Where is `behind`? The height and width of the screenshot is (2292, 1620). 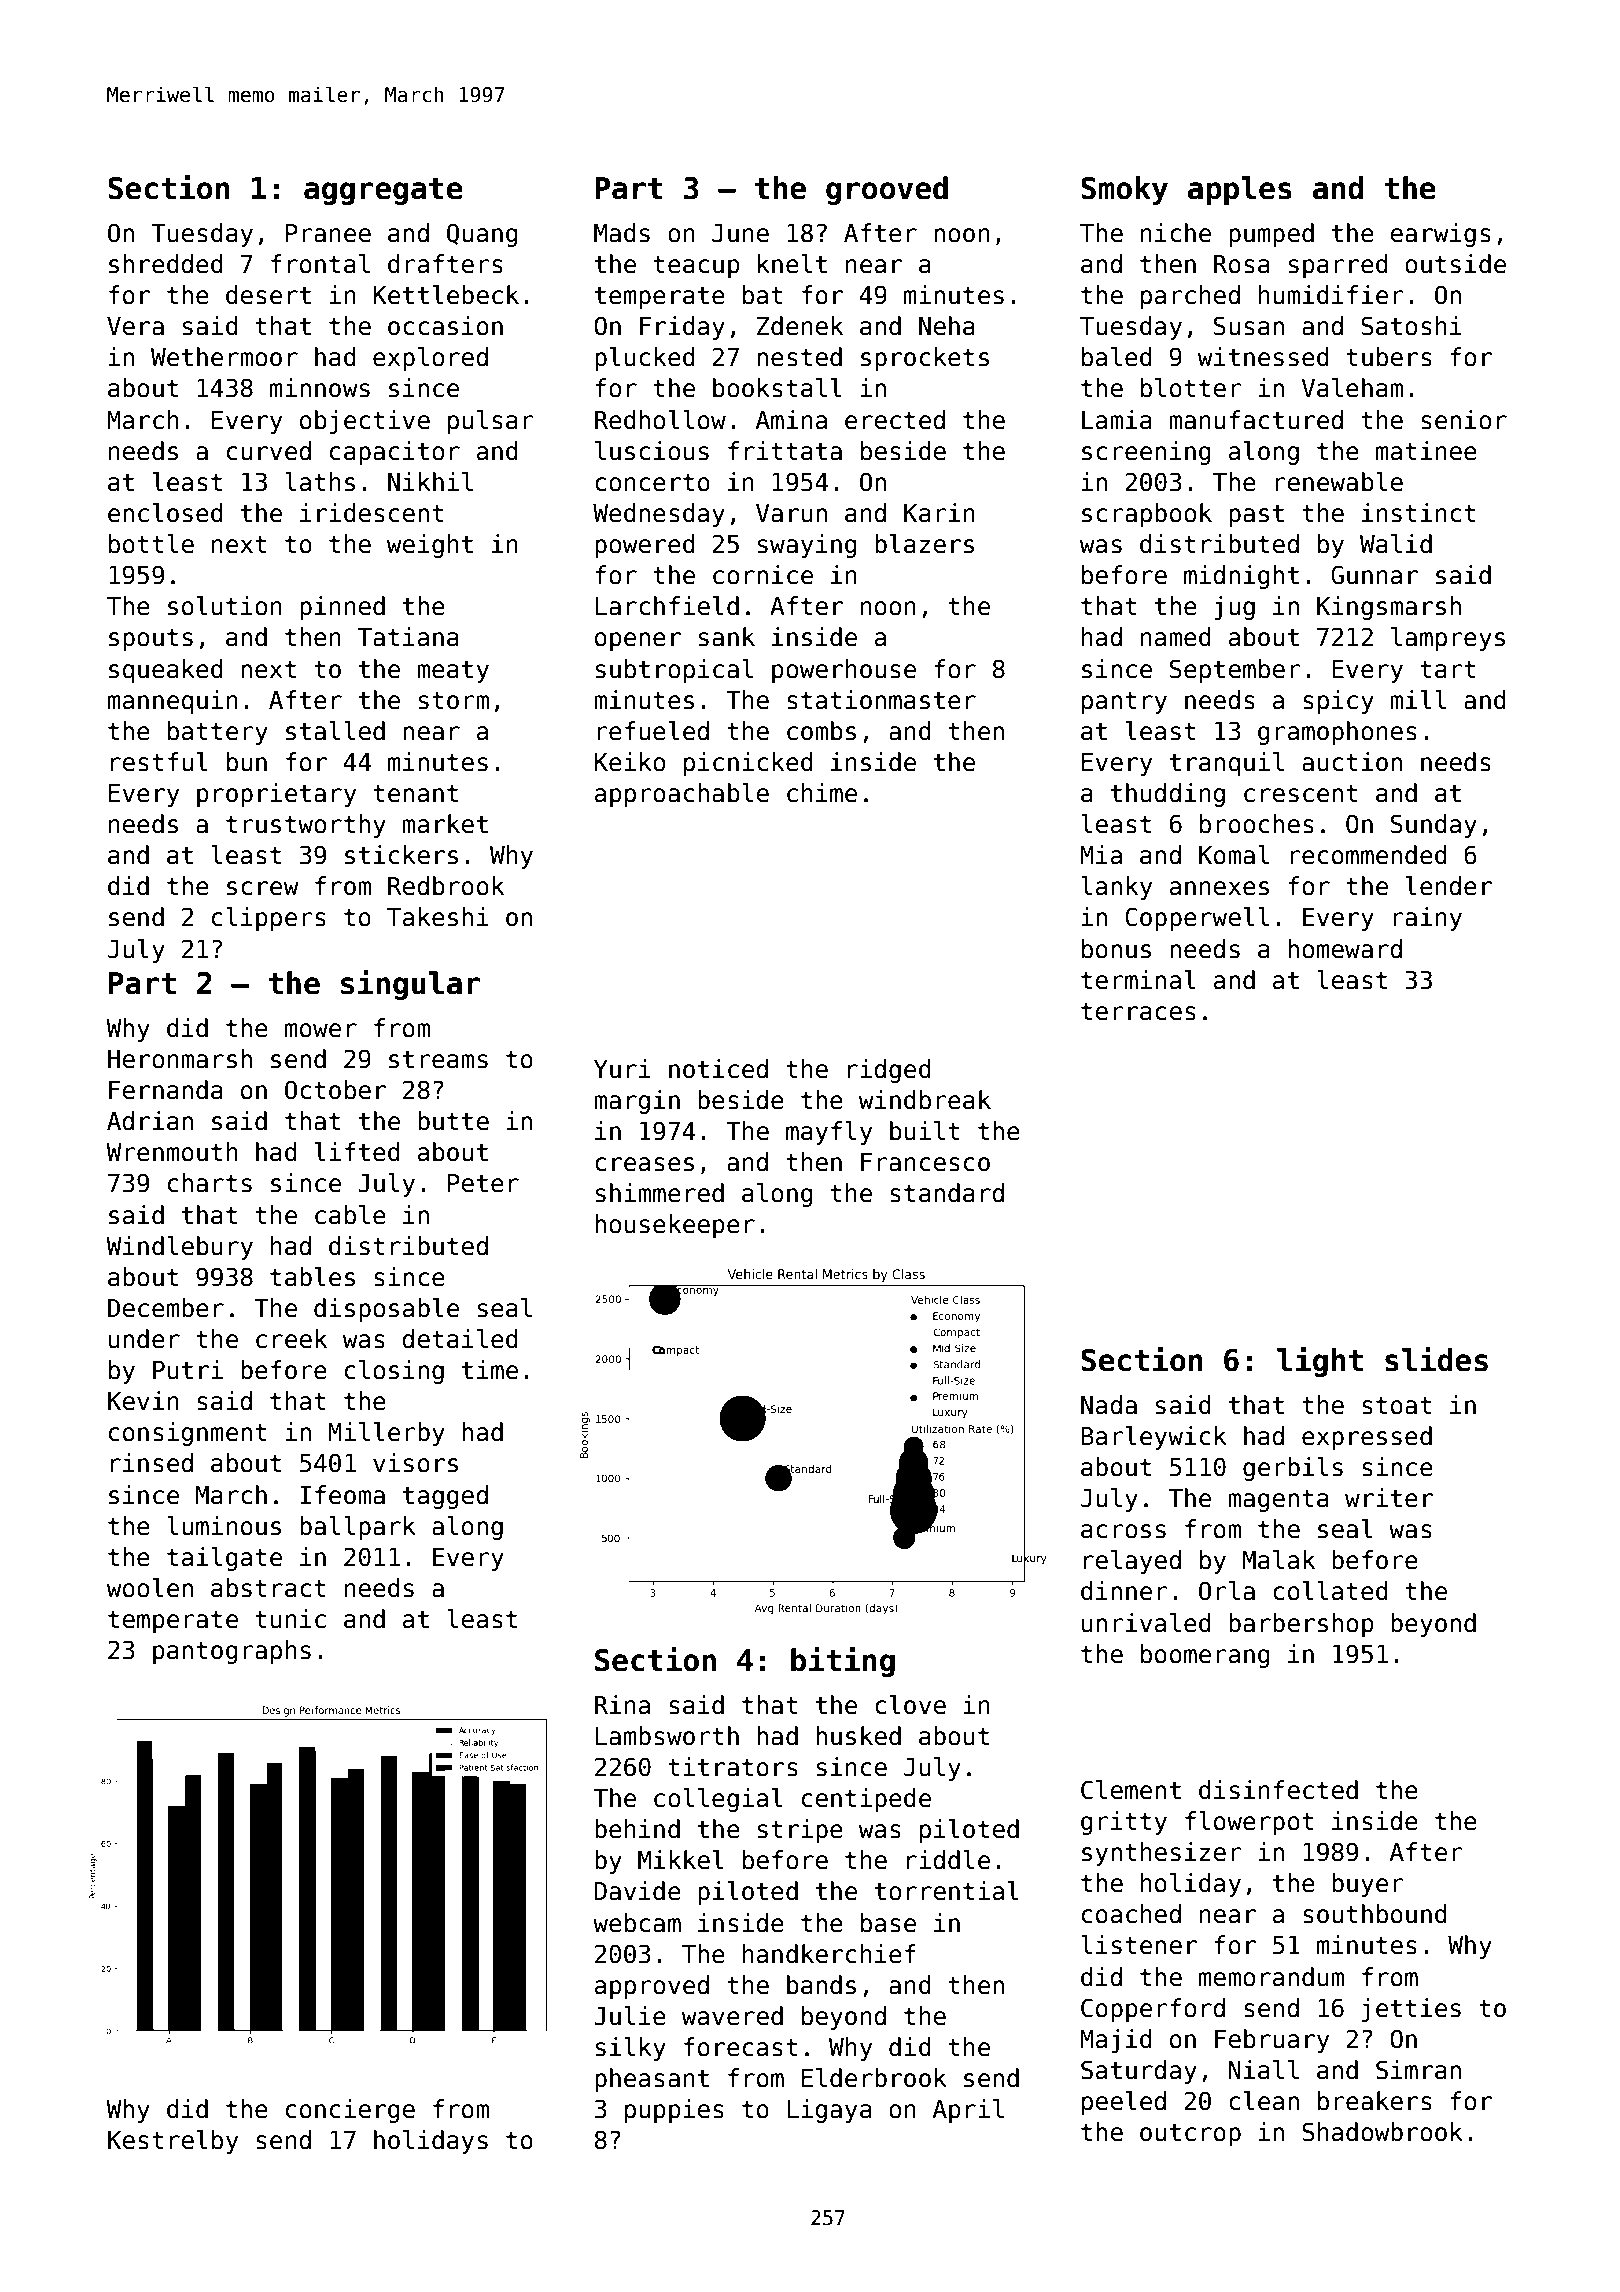 behind is located at coordinates (637, 1829).
